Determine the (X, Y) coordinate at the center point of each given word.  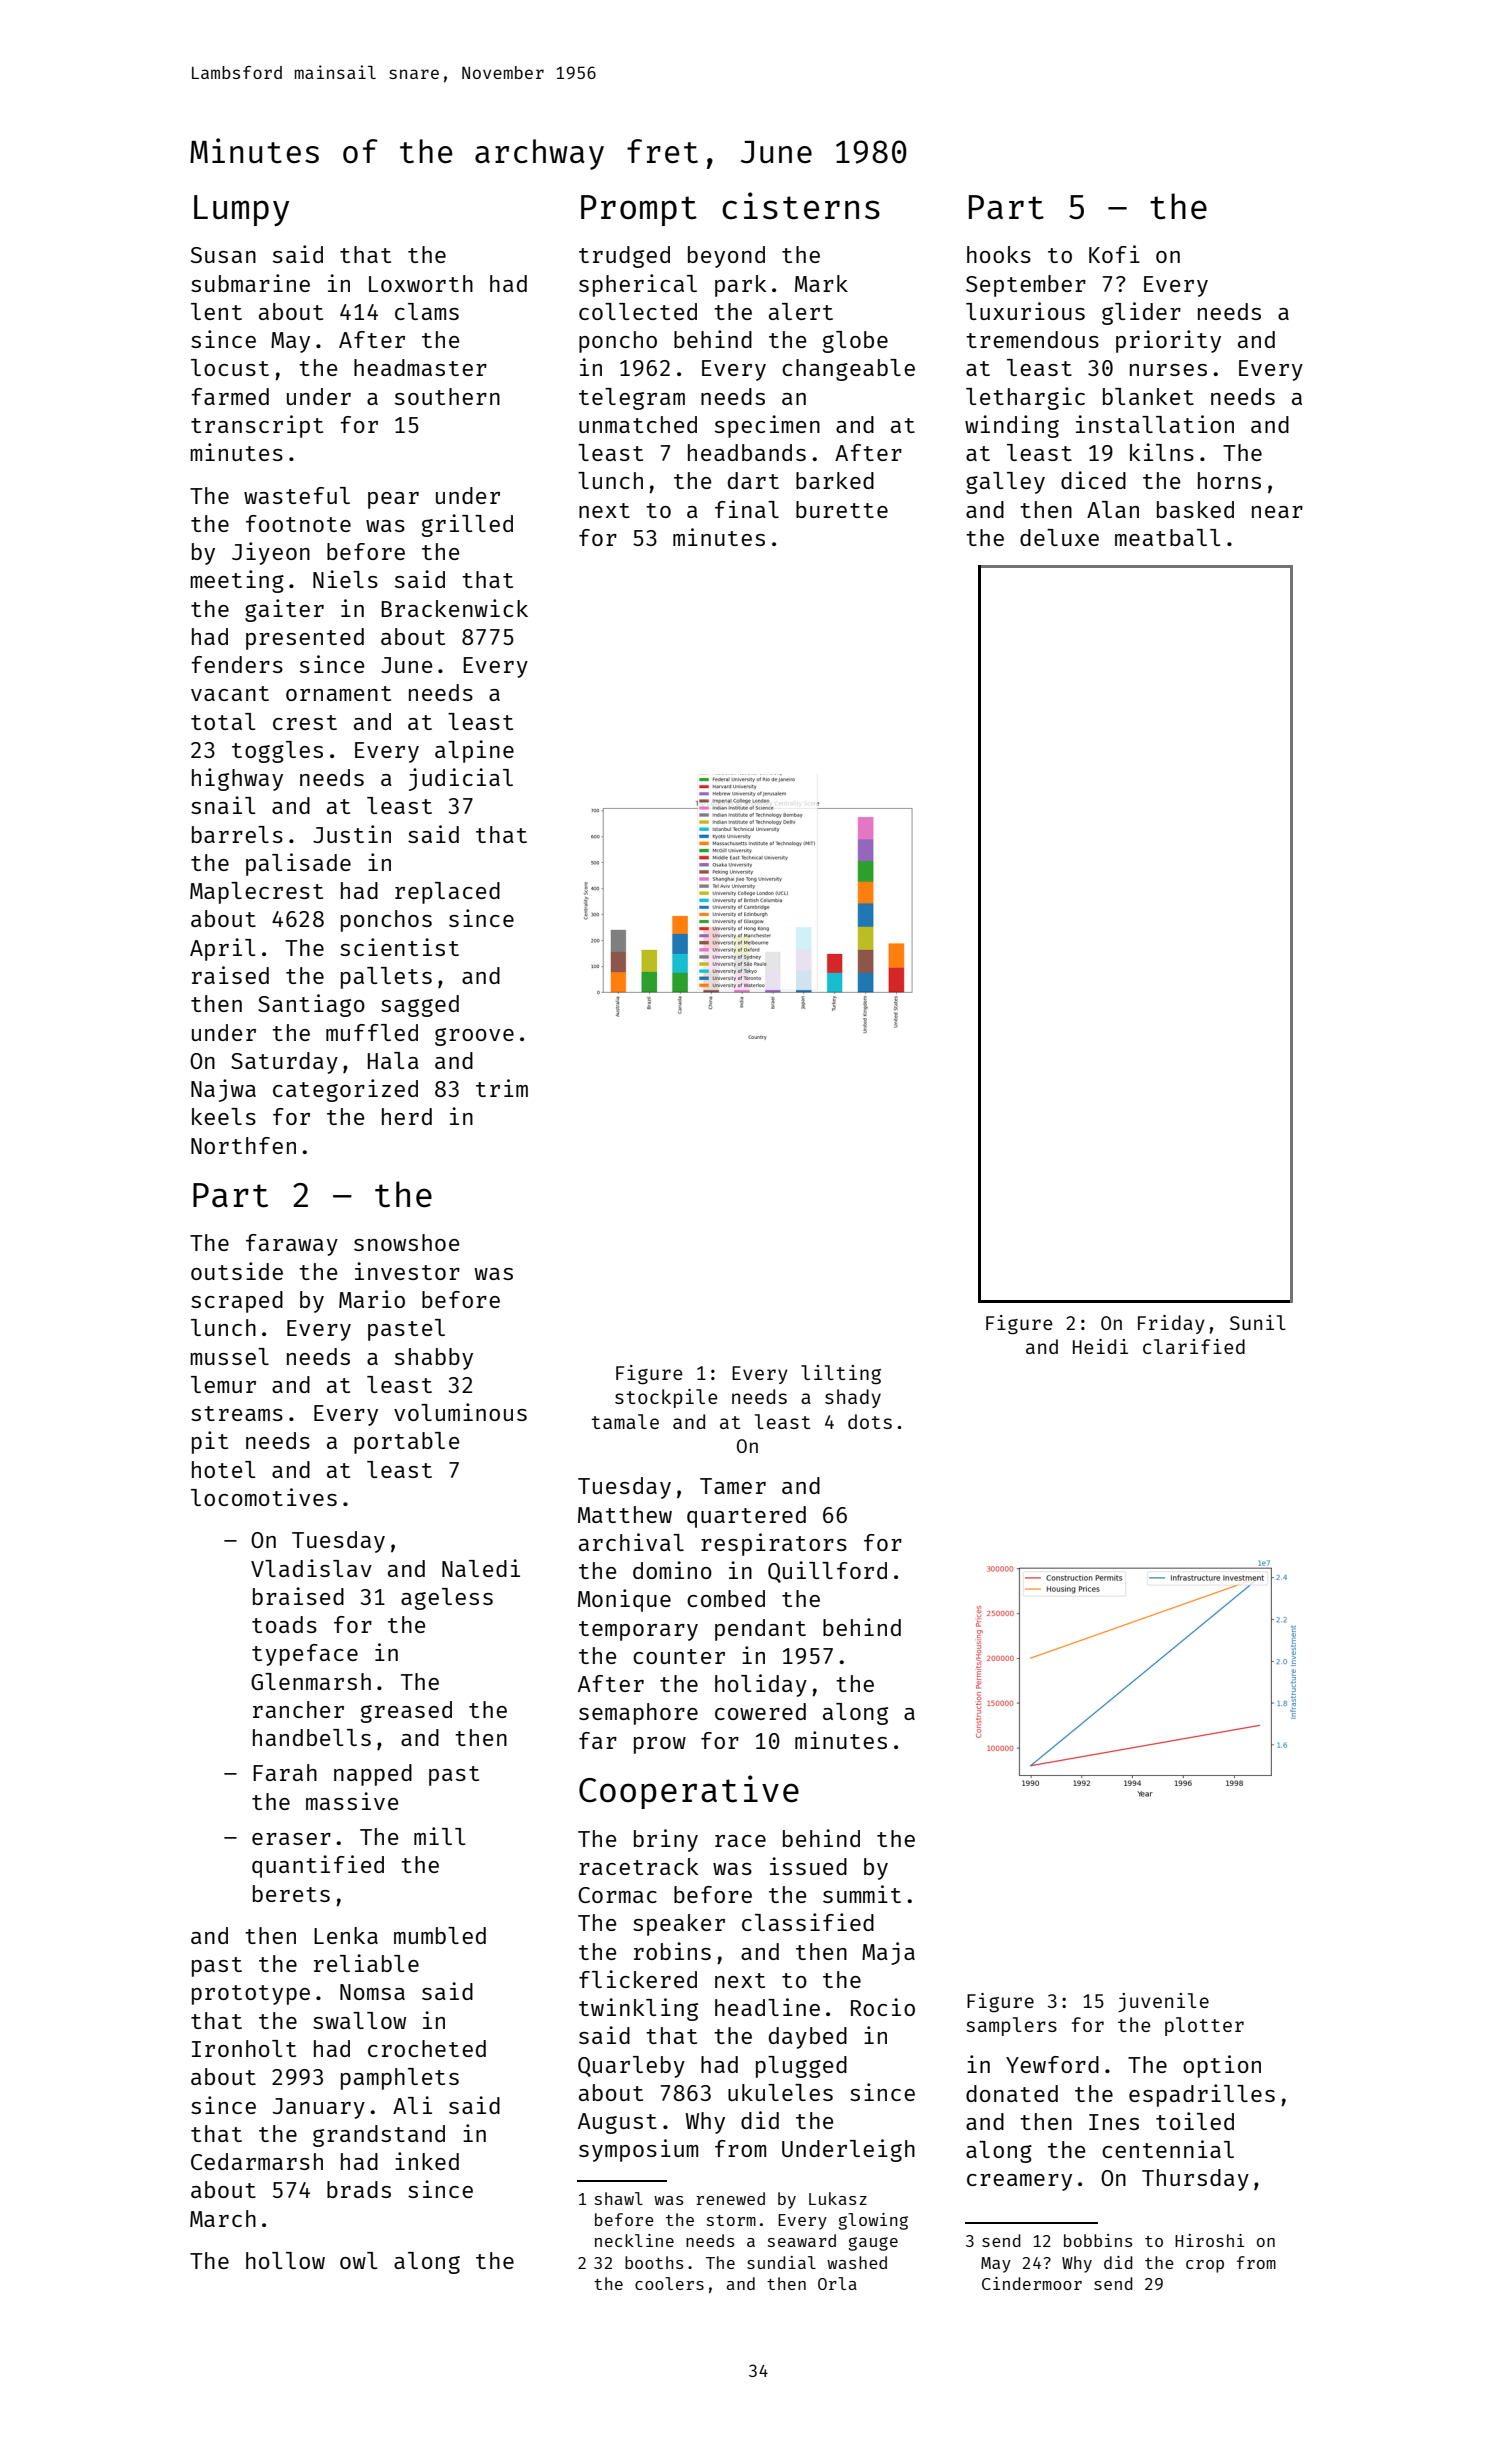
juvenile (1163, 2002)
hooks (999, 254)
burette (842, 509)
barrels (237, 834)
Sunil (1258, 1322)
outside (237, 1271)
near (1277, 512)
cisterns (801, 206)
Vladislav (311, 1568)
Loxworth (421, 283)
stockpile (666, 1398)
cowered (760, 1711)
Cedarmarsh (257, 2161)
